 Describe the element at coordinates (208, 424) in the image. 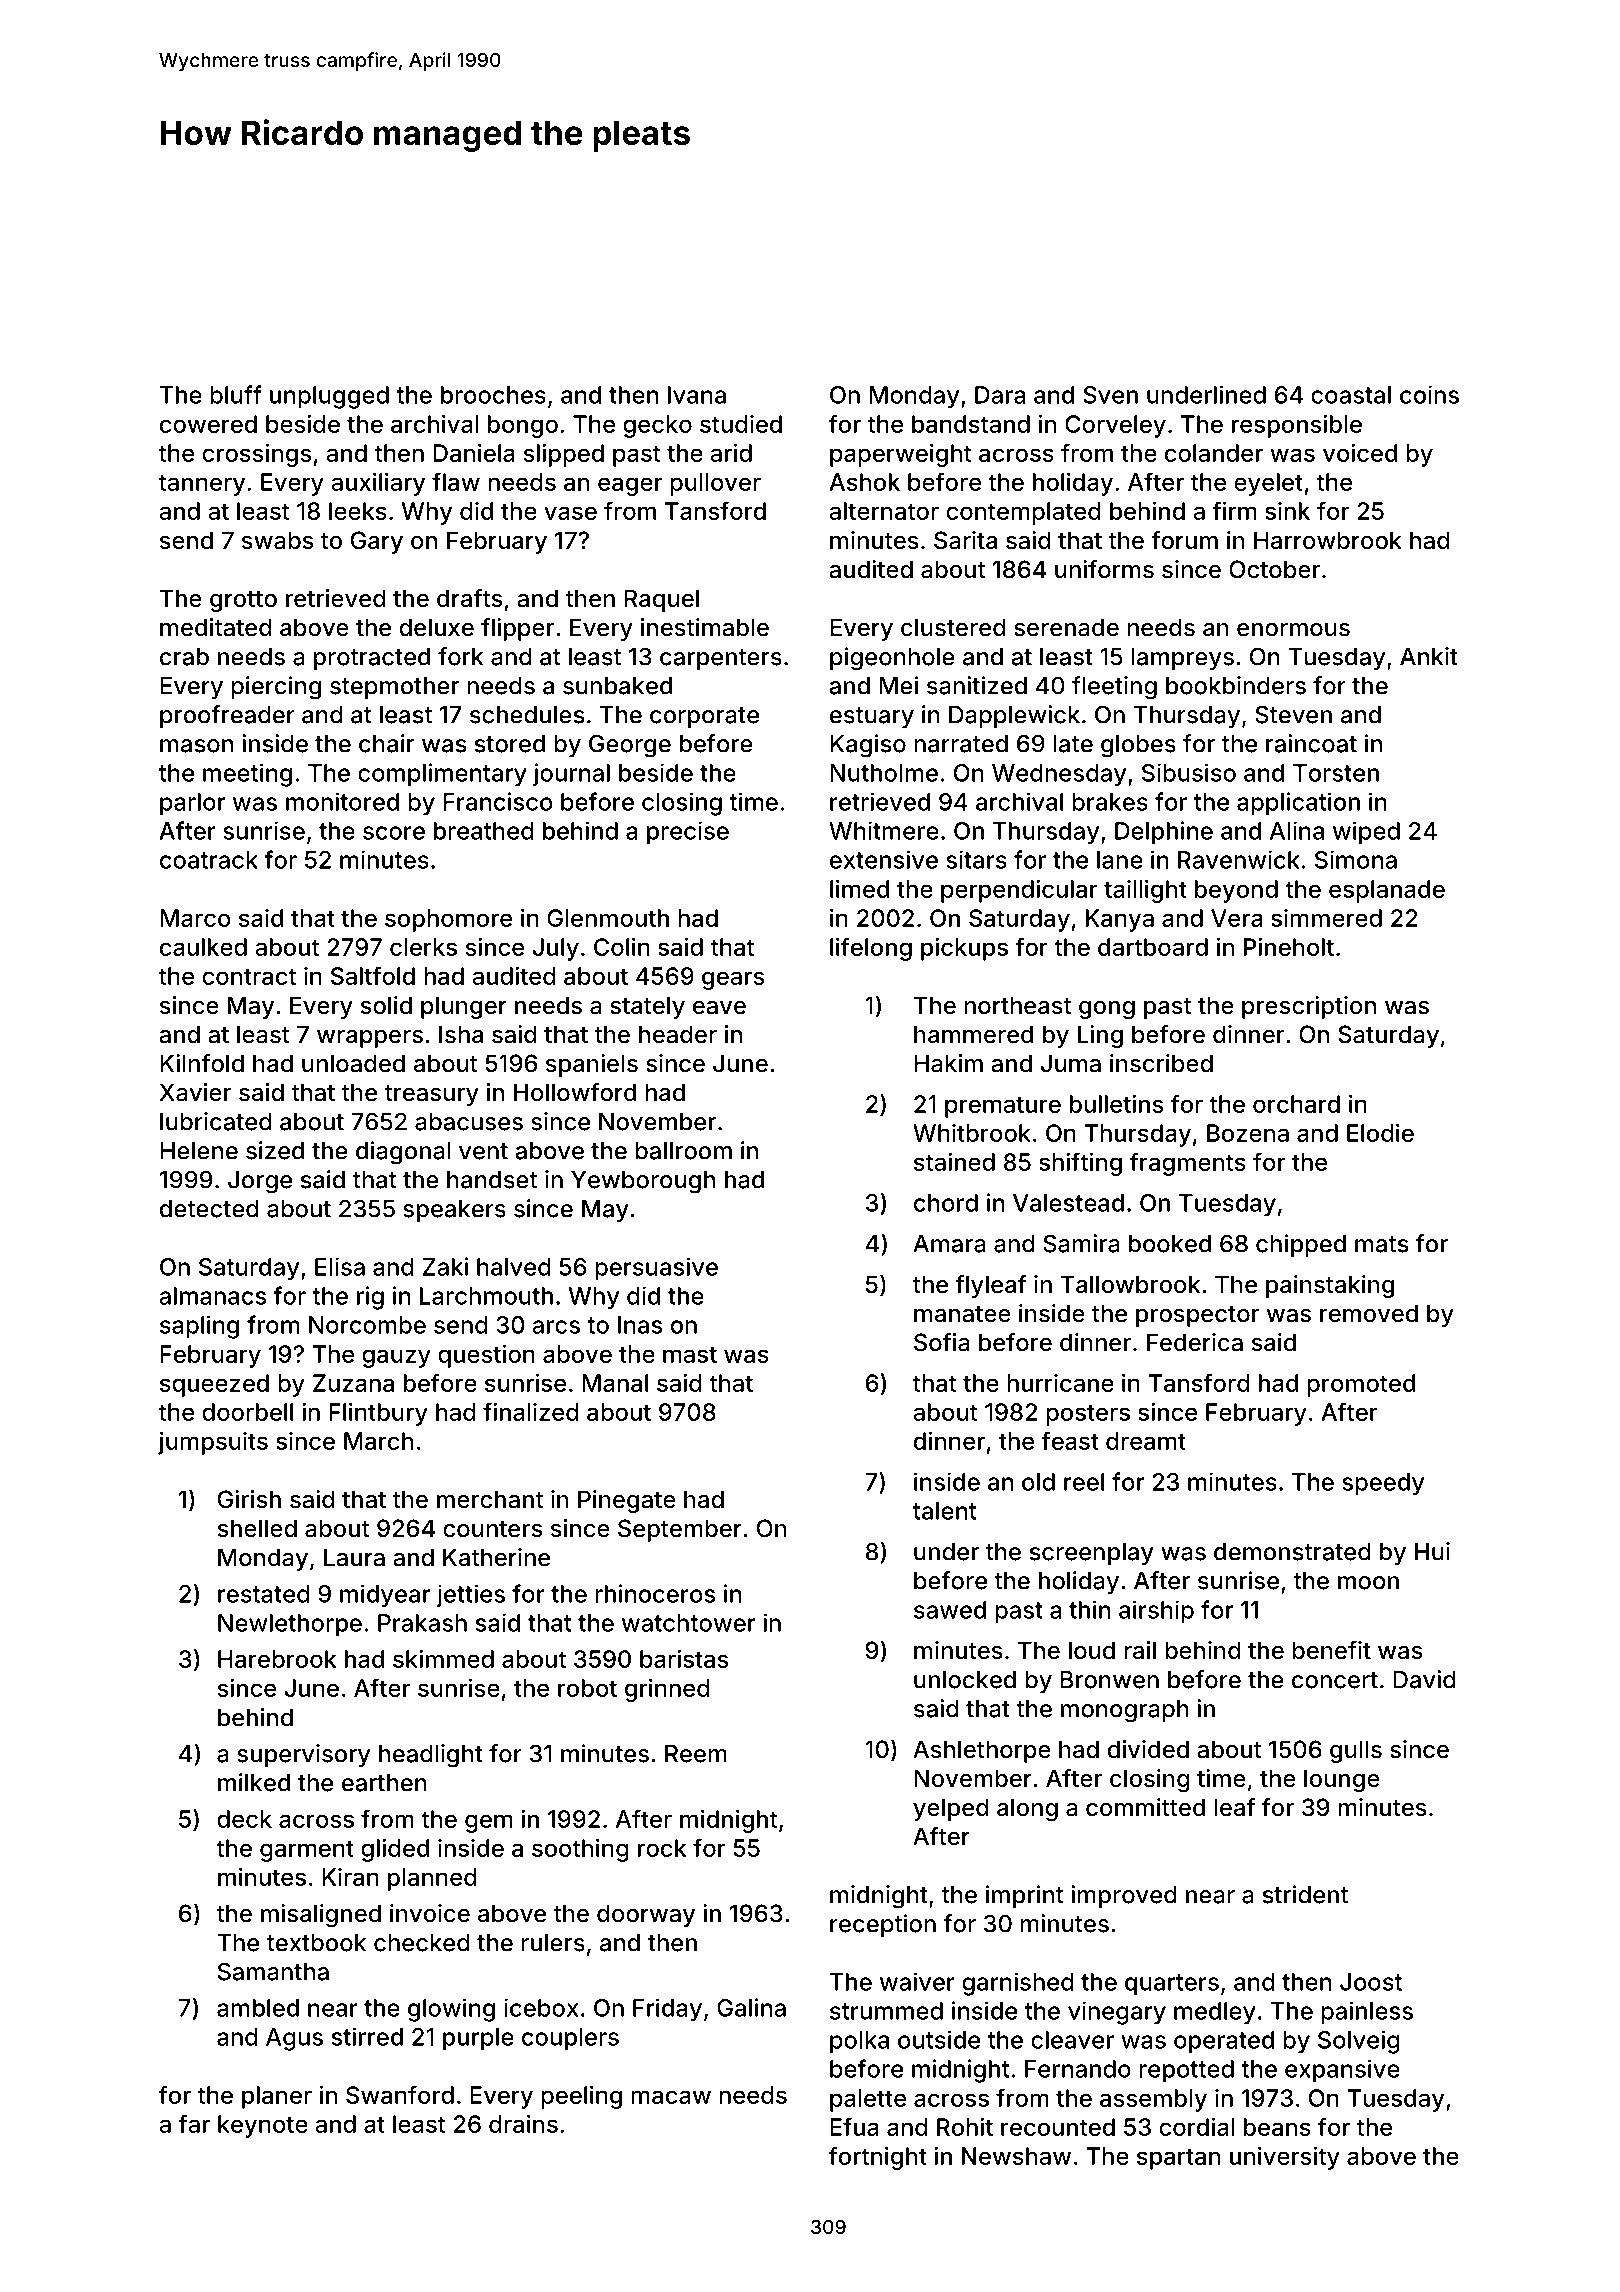

I see `cowered` at that location.
